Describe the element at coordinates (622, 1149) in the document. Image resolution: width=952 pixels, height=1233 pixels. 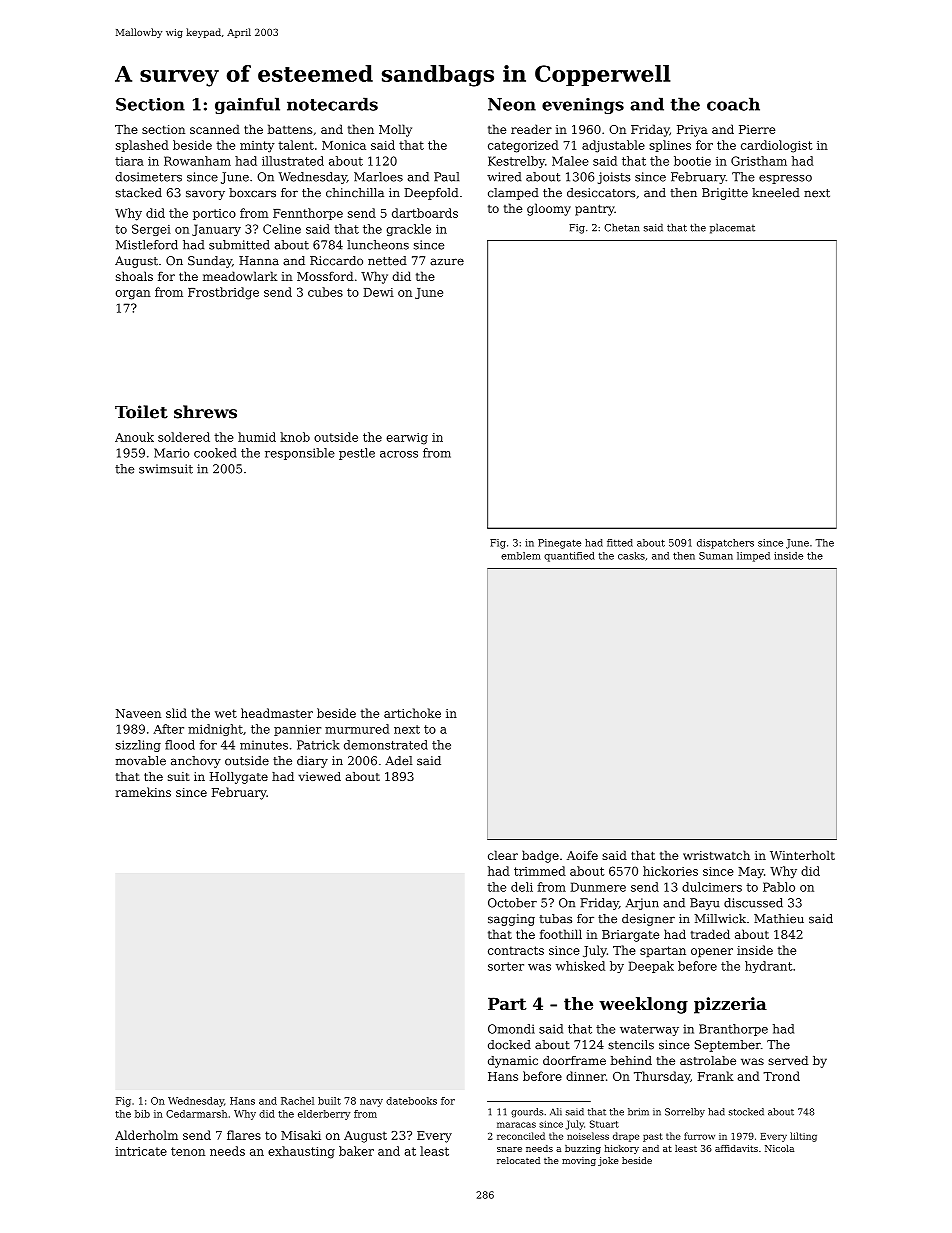
I see `hickory` at that location.
